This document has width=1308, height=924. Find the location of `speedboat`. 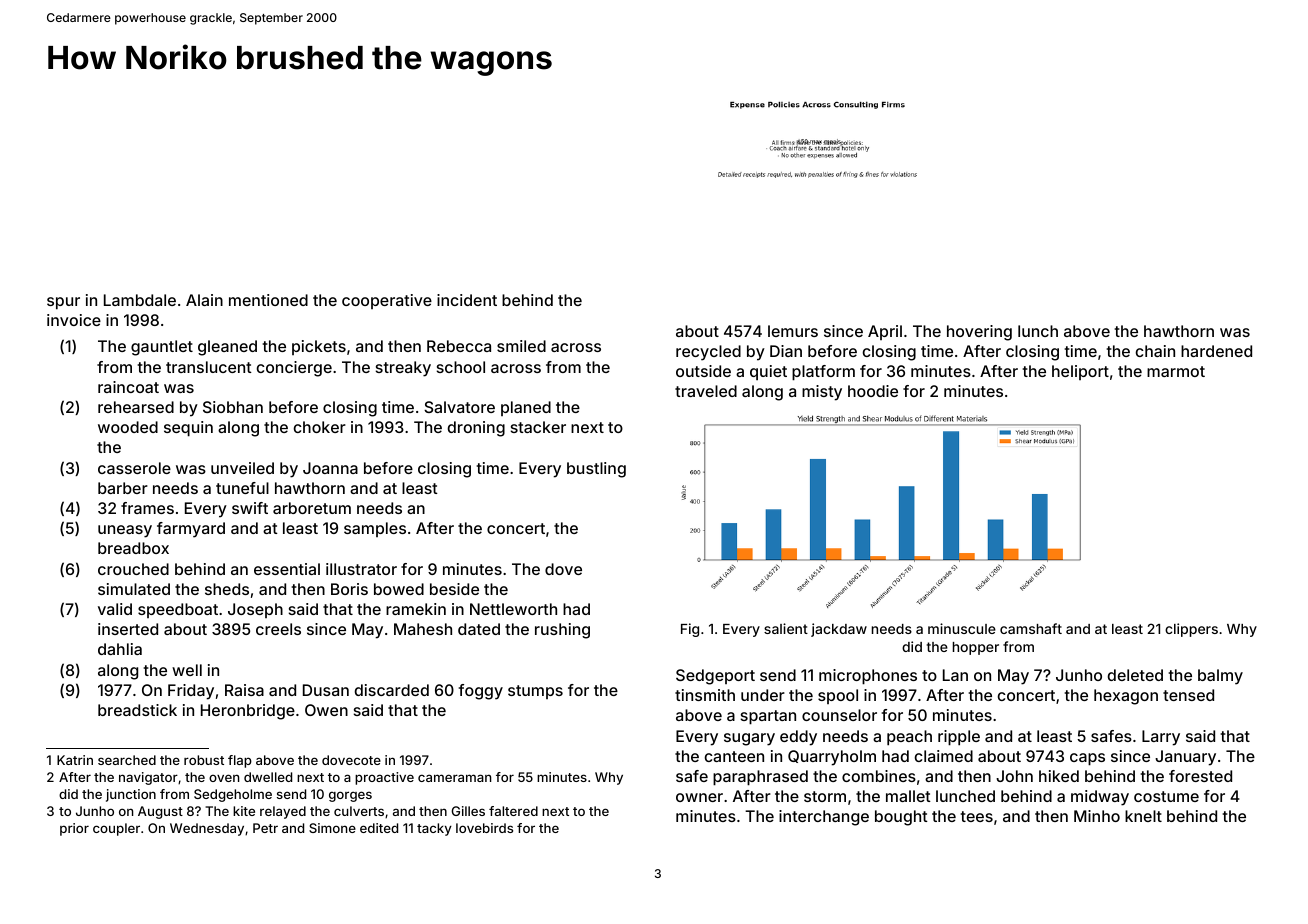

speedboat is located at coordinates (178, 610).
